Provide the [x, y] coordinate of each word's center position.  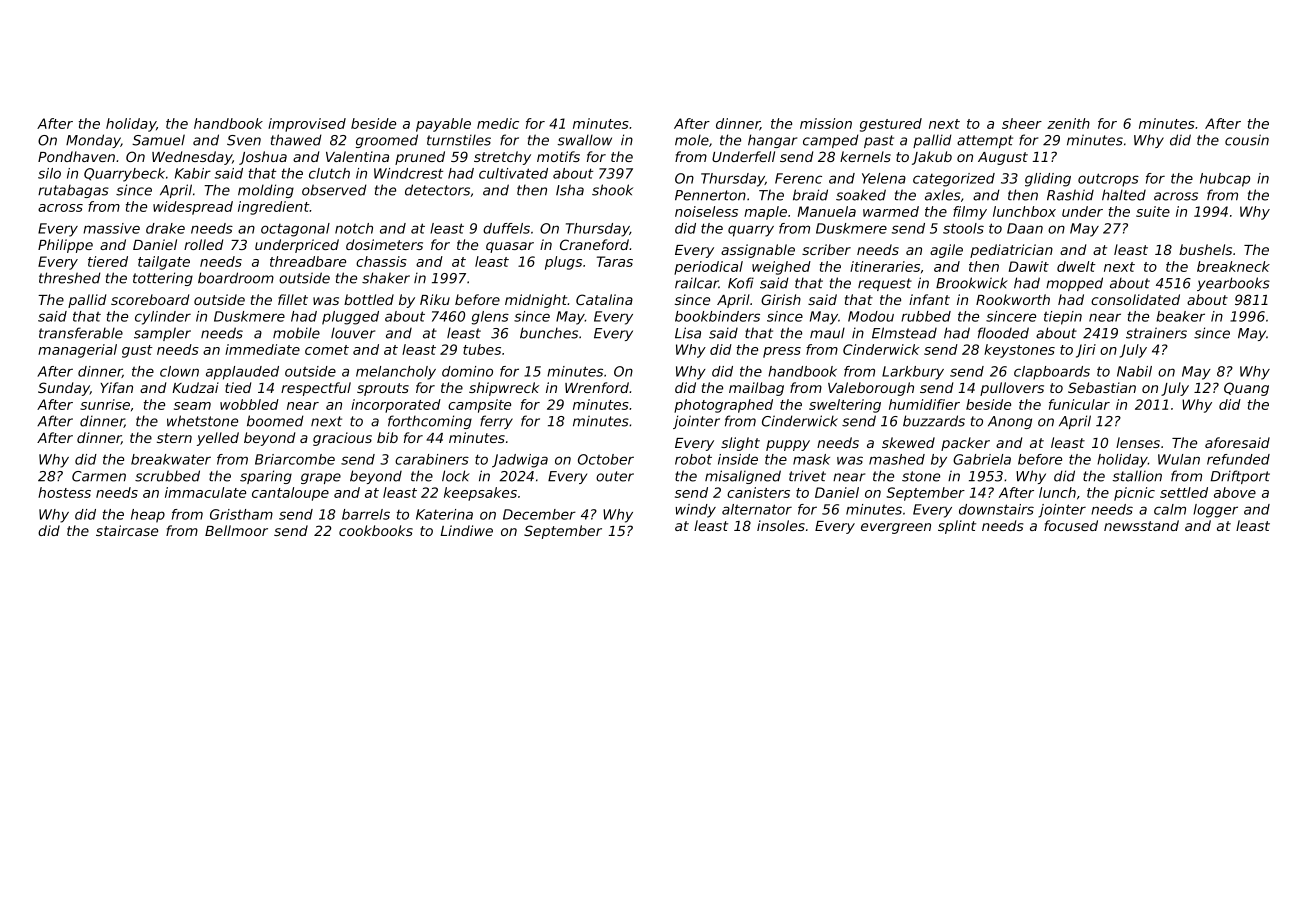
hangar [772, 141]
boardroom [236, 278]
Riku [435, 299]
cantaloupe [290, 494]
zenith [1068, 123]
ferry [496, 422]
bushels [1205, 249]
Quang [1246, 389]
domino [467, 371]
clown [179, 371]
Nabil [1134, 371]
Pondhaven [76, 156]
